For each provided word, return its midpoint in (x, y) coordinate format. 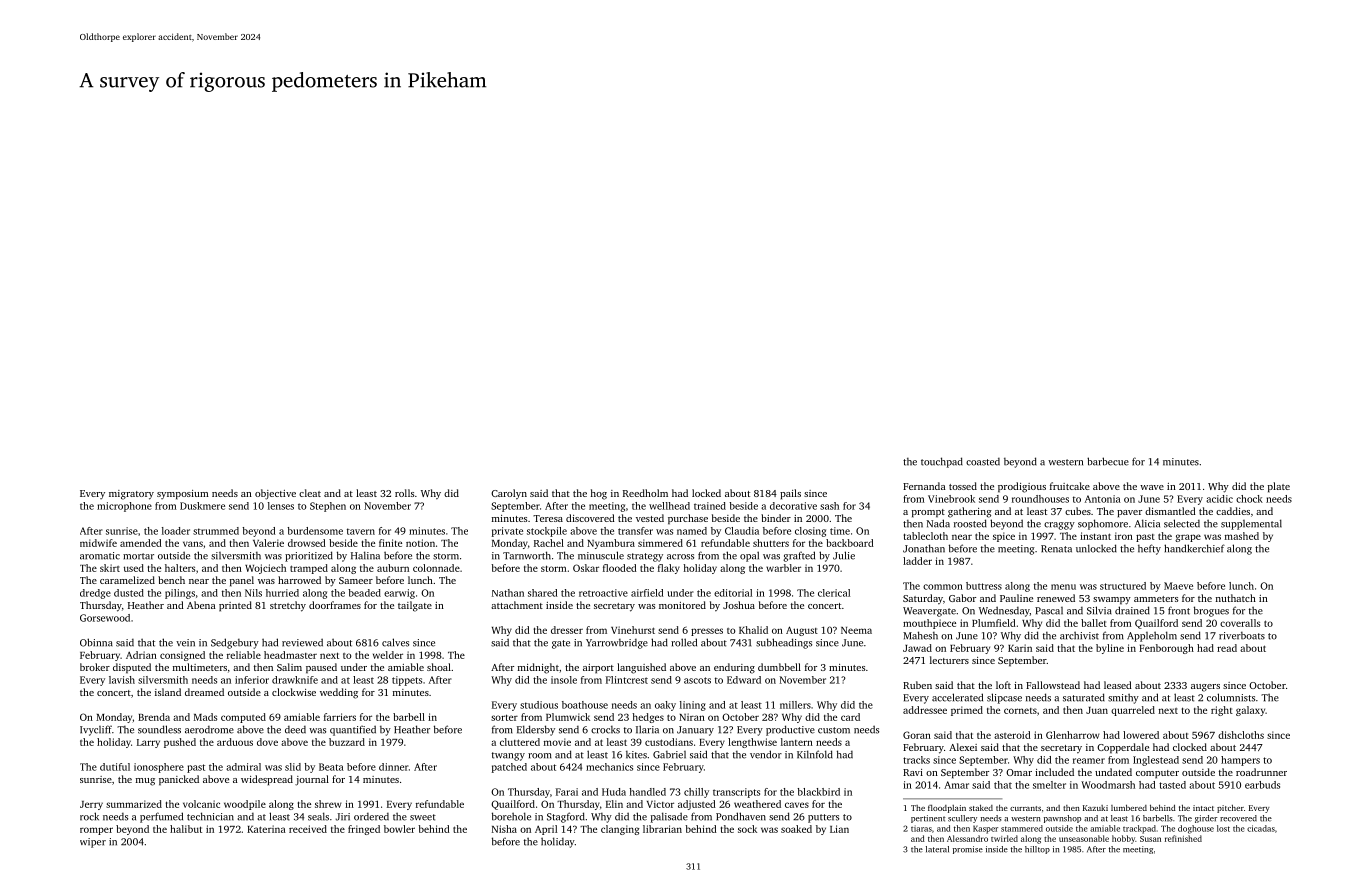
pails (790, 494)
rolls (404, 493)
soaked (796, 829)
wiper (93, 843)
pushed (180, 743)
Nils (253, 593)
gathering (970, 512)
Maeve (1178, 586)
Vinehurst (633, 630)
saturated (1084, 697)
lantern (797, 742)
